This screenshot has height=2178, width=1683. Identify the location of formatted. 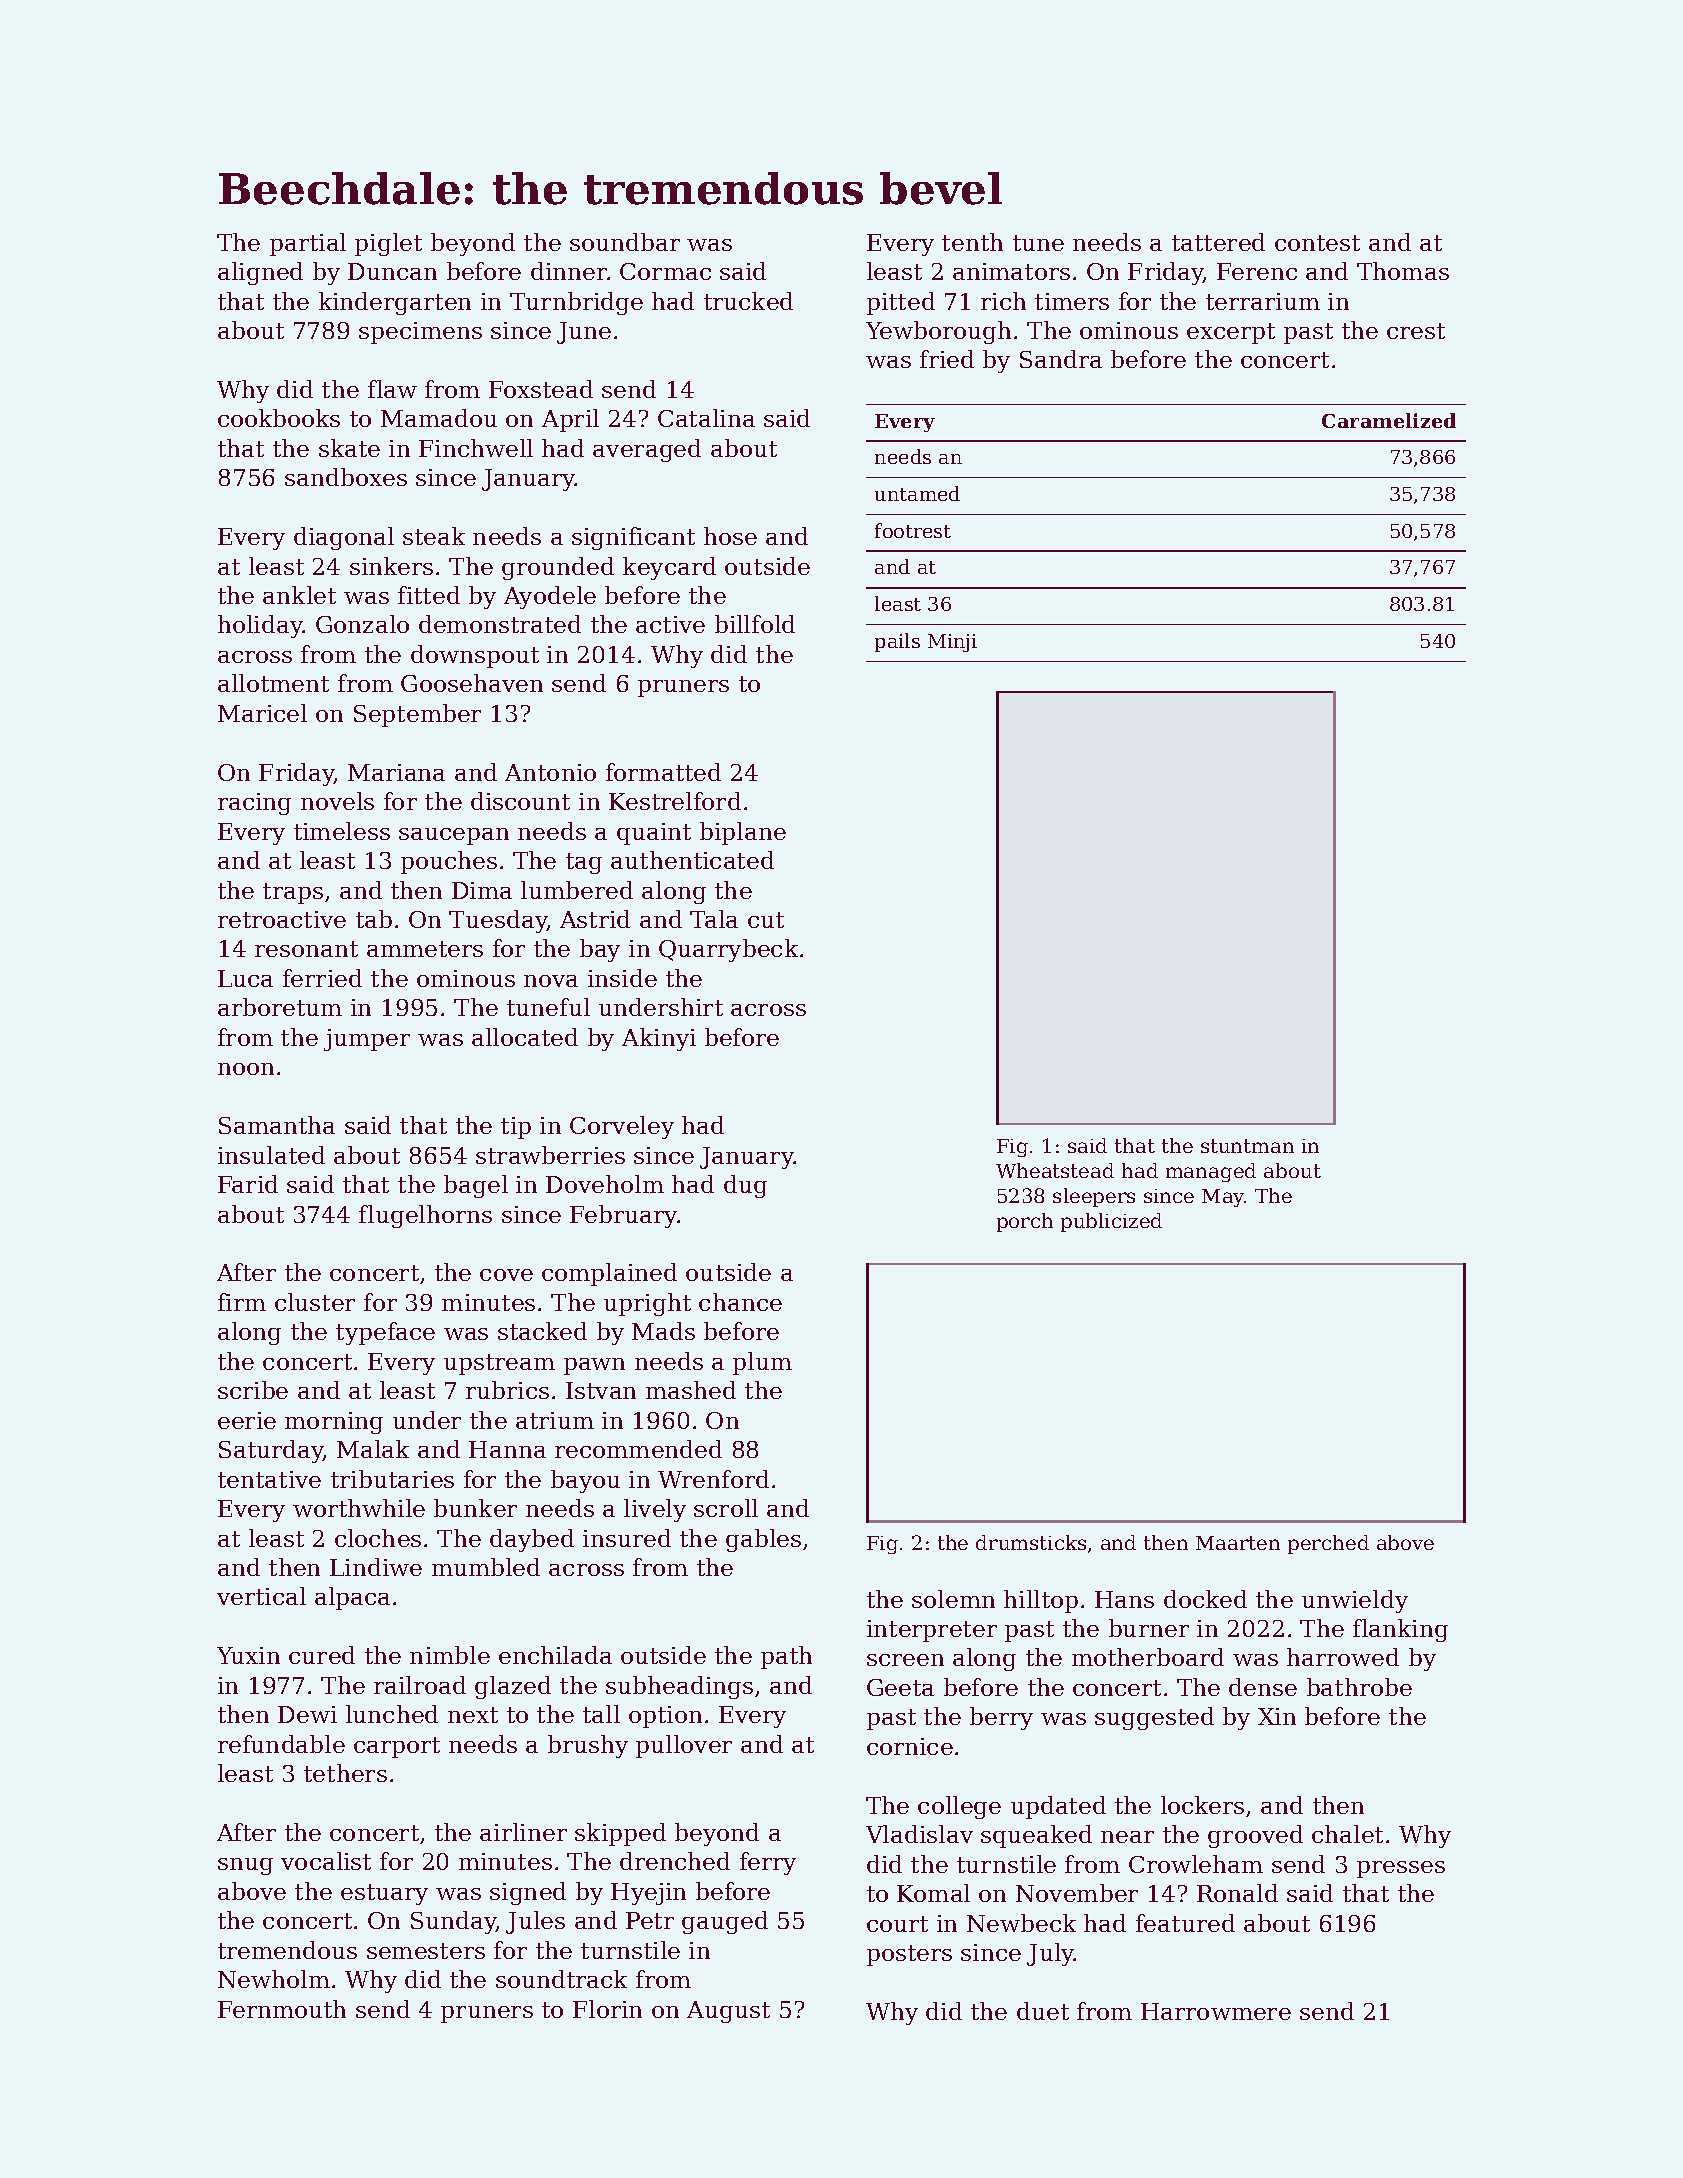
(663, 772).
